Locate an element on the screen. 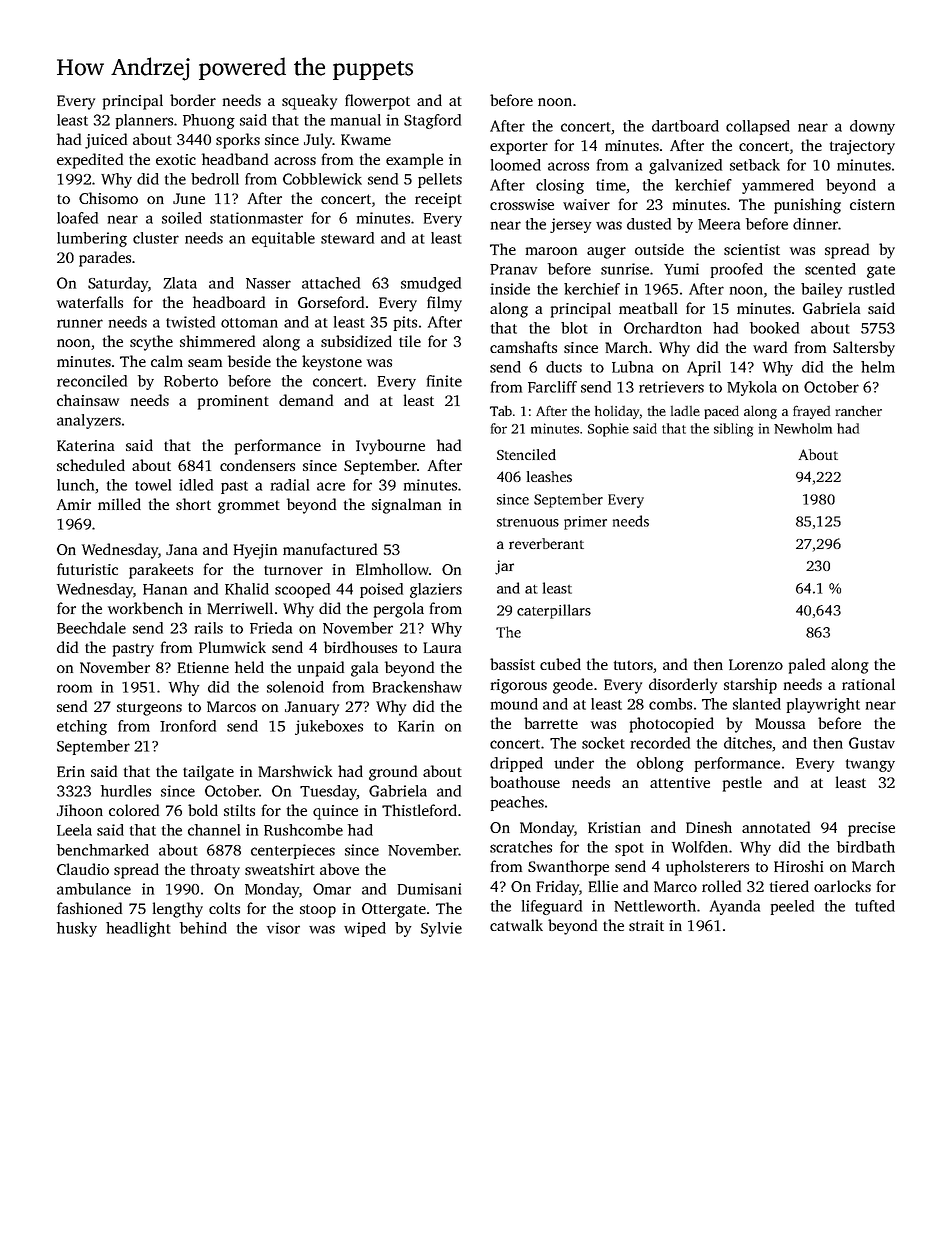 This screenshot has height=1233, width=952. pestle is located at coordinates (742, 784).
